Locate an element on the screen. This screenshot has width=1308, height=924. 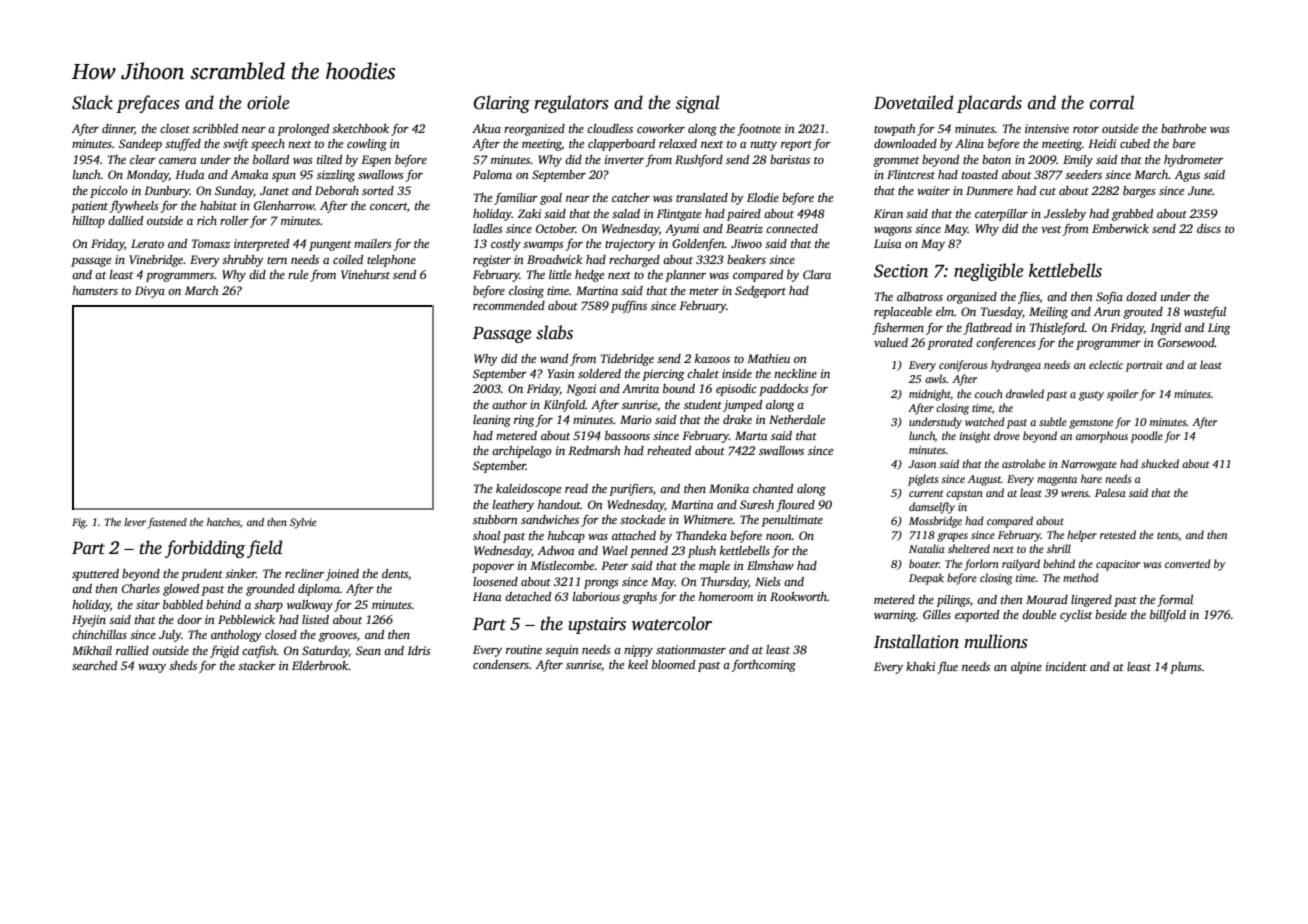
replaceable is located at coordinates (903, 313).
